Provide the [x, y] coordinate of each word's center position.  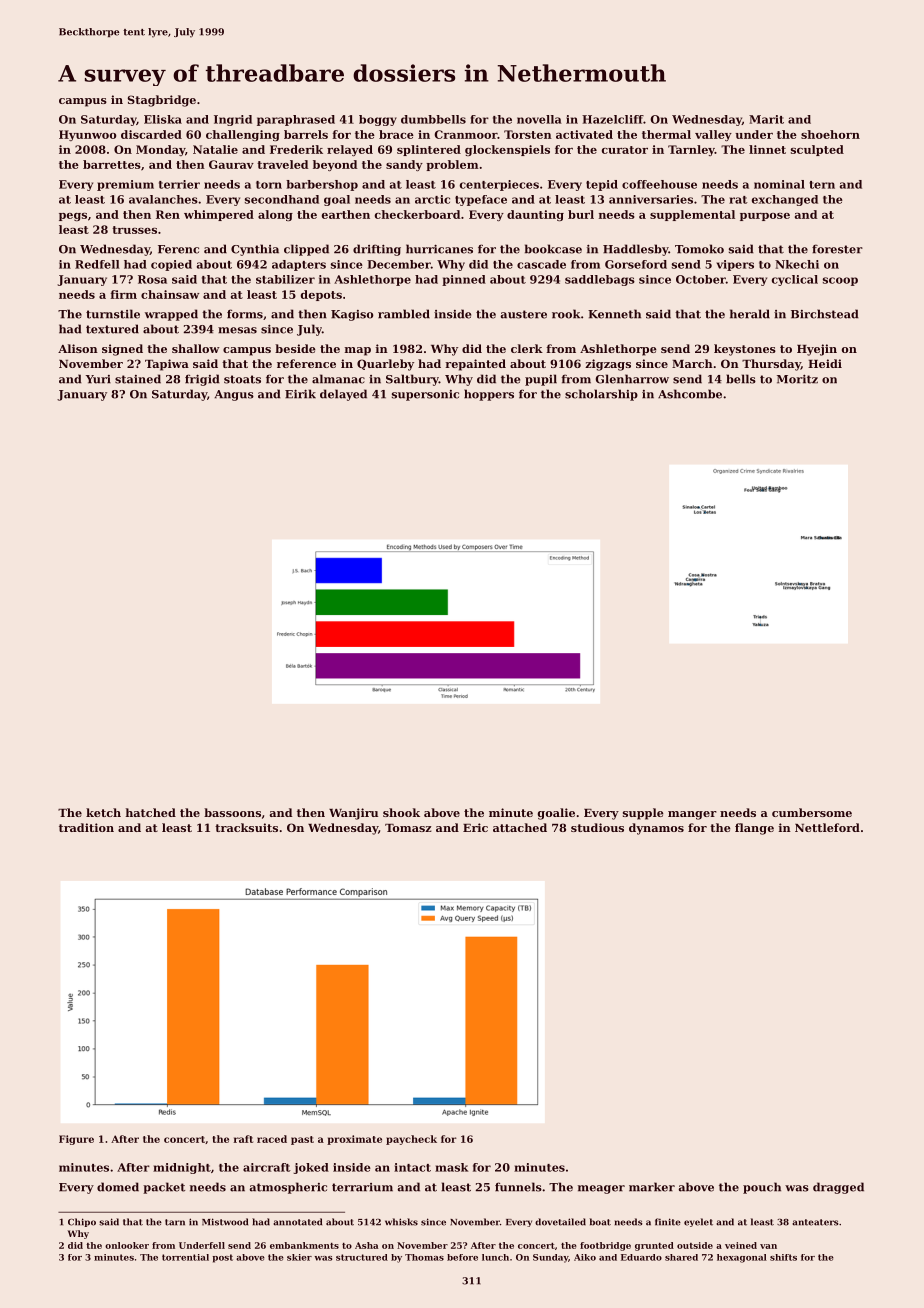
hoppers [489, 395]
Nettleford [827, 827]
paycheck [411, 1140]
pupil [541, 380]
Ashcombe [690, 394]
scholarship [601, 395]
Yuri [98, 379]
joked [311, 1168]
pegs [73, 217]
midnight [182, 1168]
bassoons [232, 812]
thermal [666, 134]
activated [584, 134]
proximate [354, 1140]
